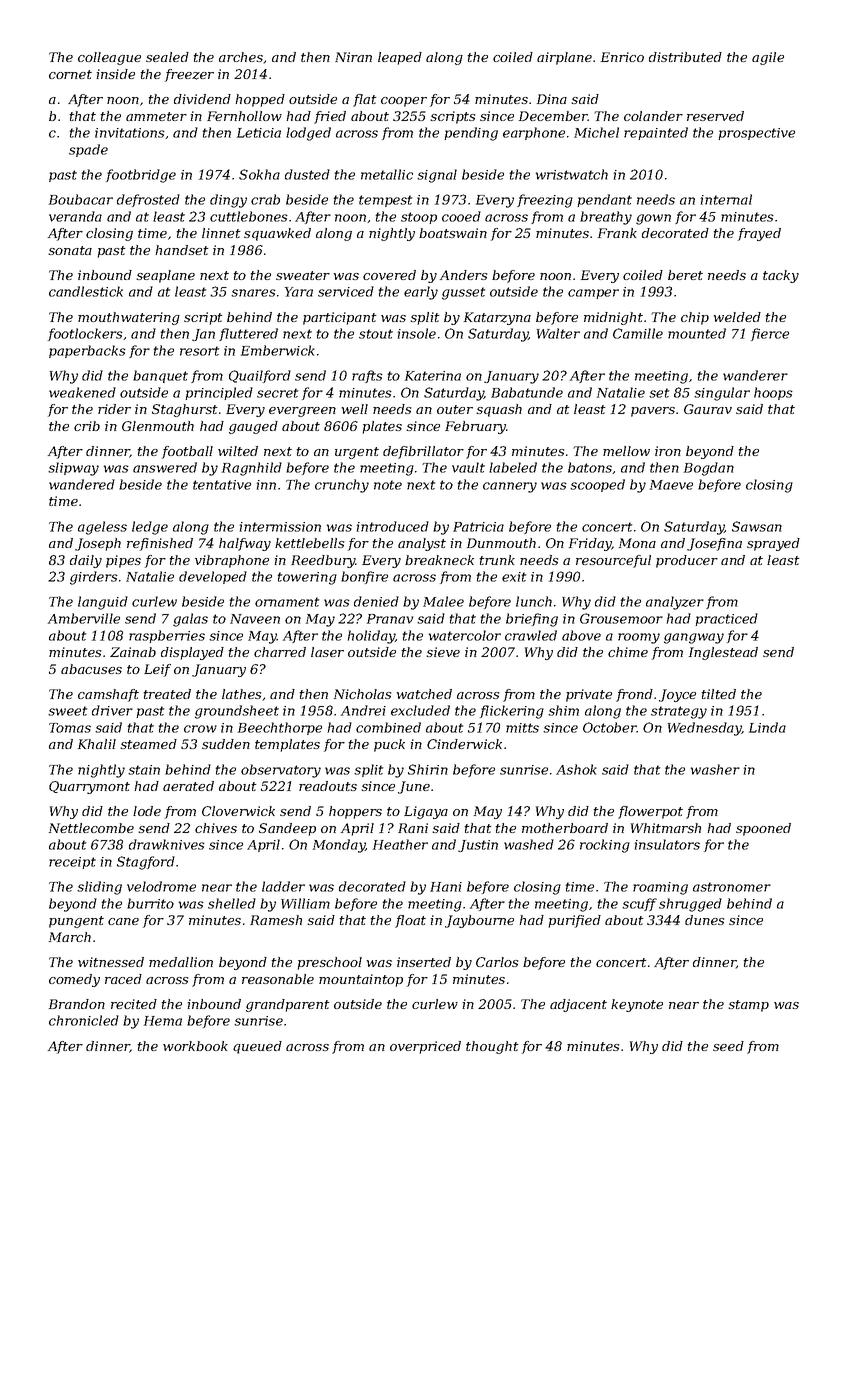 Image resolution: width=849 pixels, height=1400 pixels. Describe the element at coordinates (73, 469) in the document. I see `slipway` at that location.
